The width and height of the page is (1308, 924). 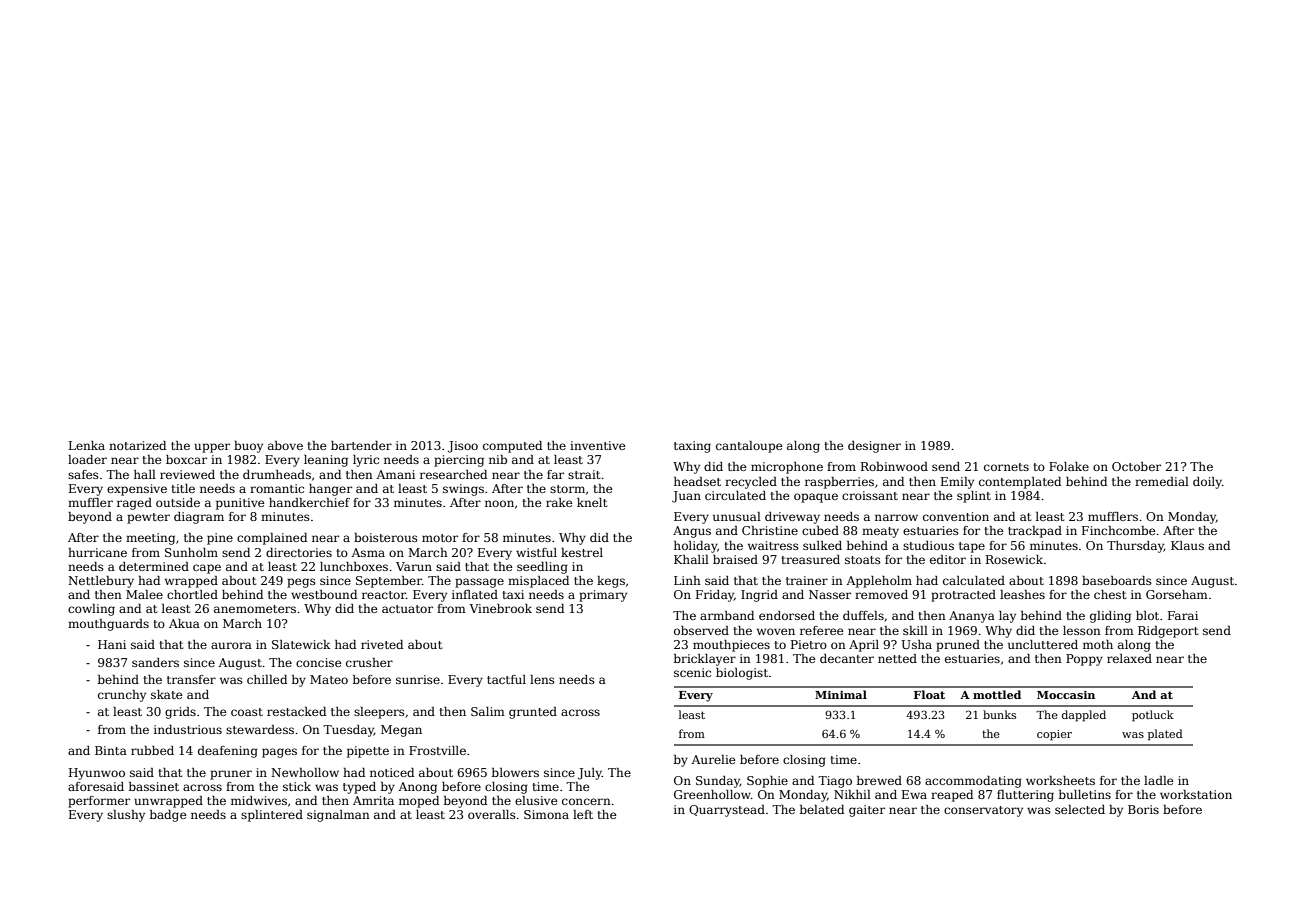 What do you see at coordinates (285, 445) in the page?
I see `above` at bounding box center [285, 445].
